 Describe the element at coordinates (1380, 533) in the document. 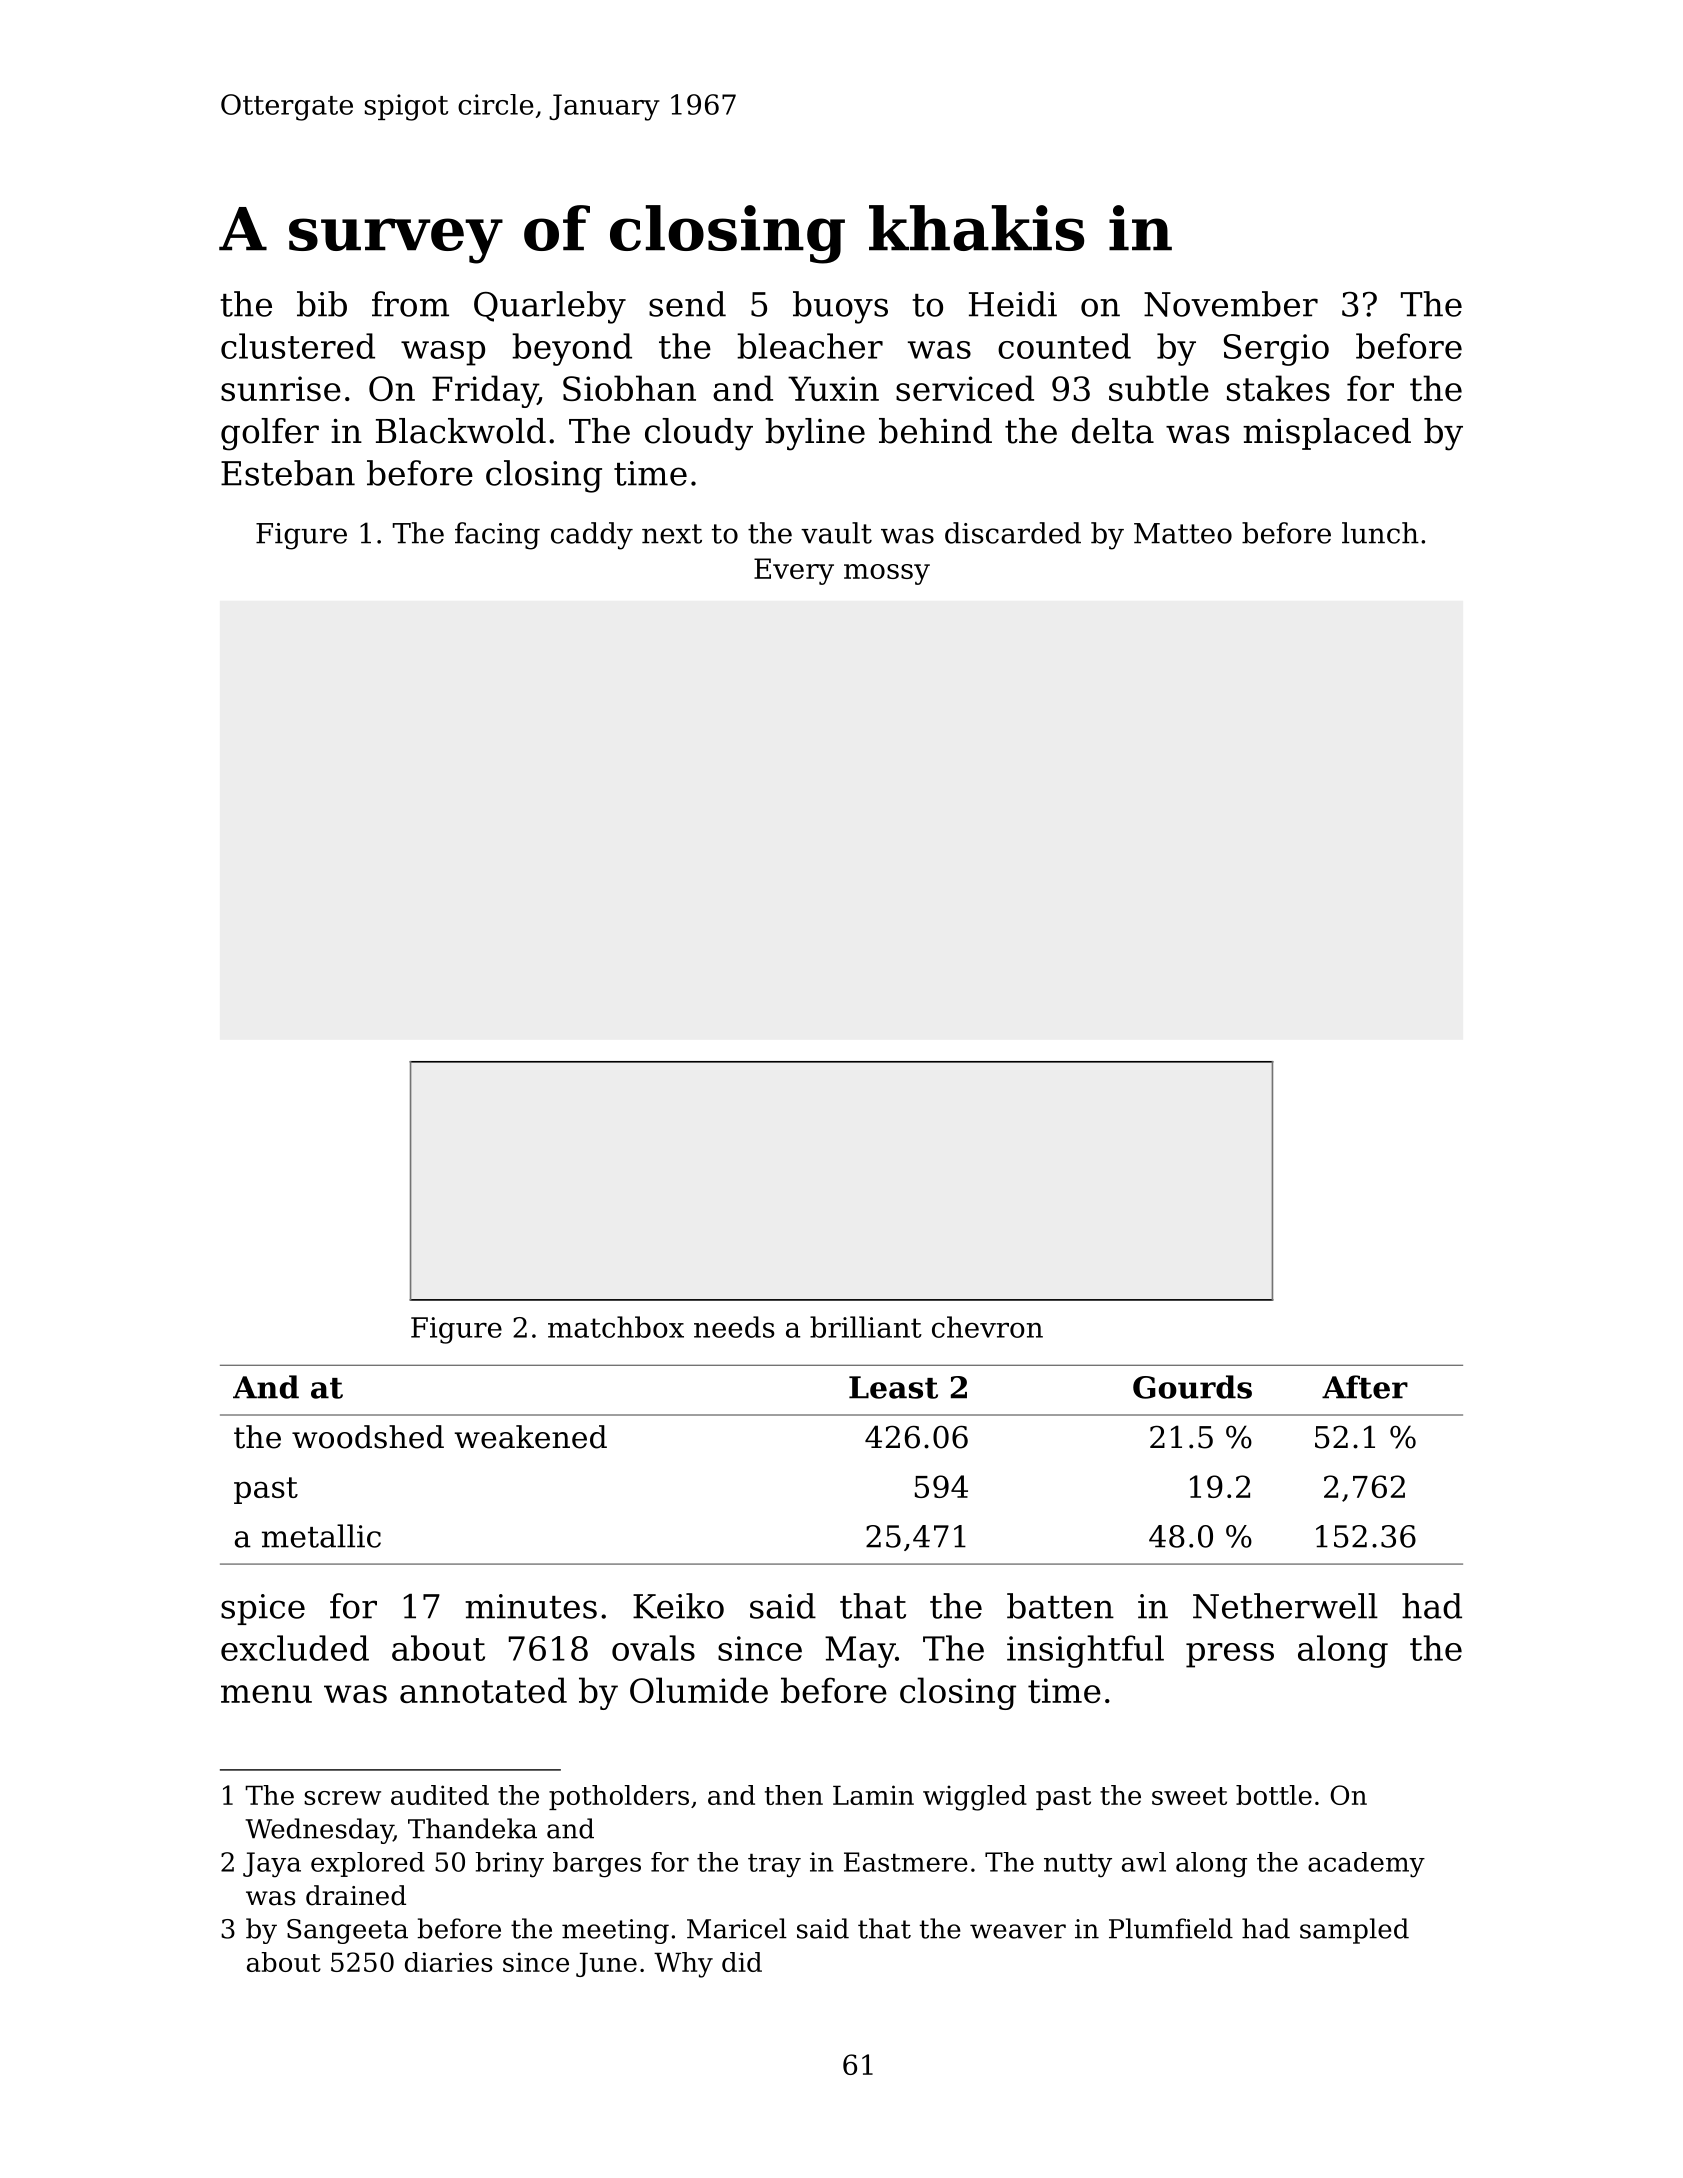

I see `lunch` at that location.
